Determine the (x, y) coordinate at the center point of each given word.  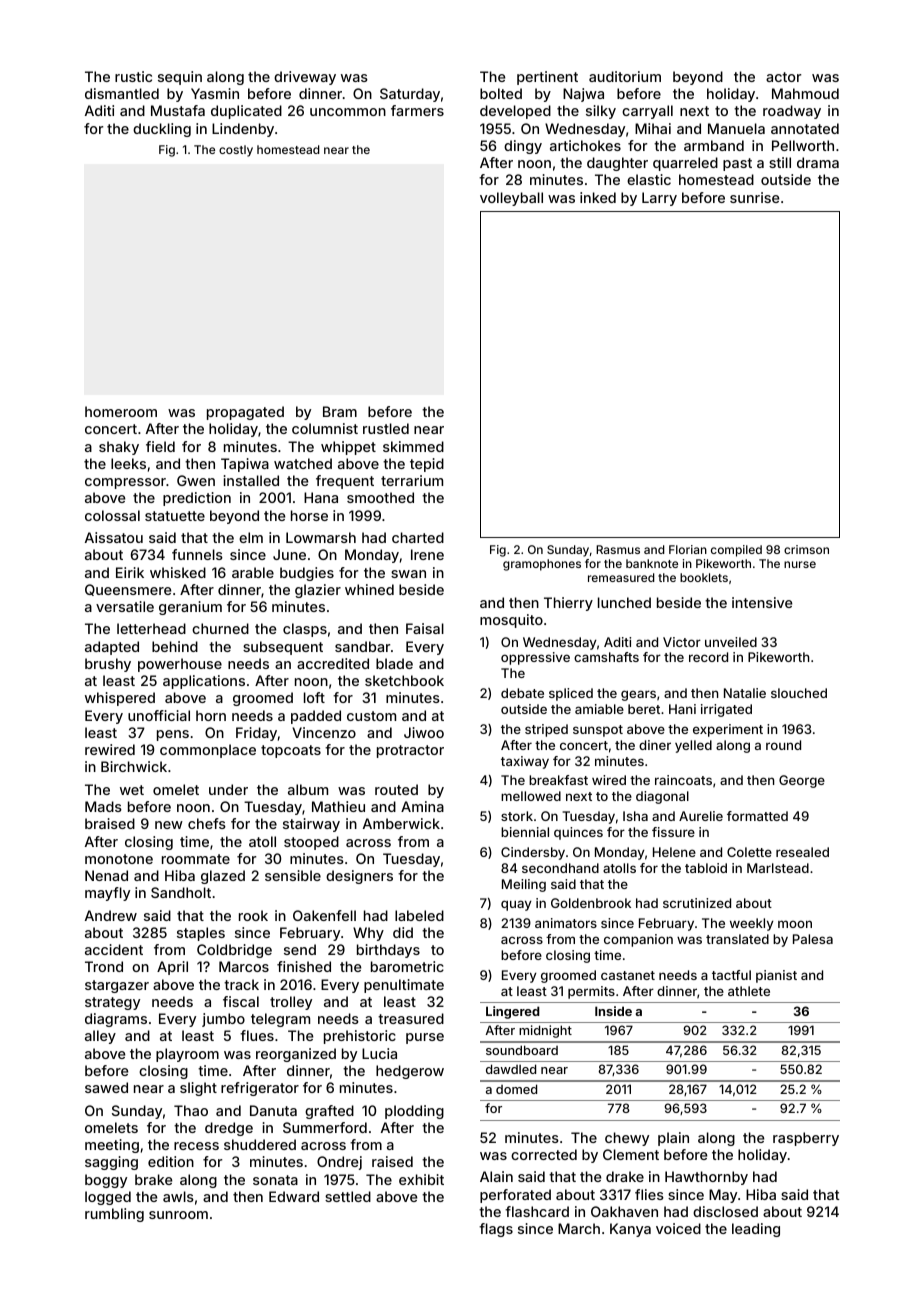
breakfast (558, 780)
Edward (294, 1196)
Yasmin (215, 93)
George (802, 781)
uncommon (348, 112)
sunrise (755, 197)
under (228, 789)
